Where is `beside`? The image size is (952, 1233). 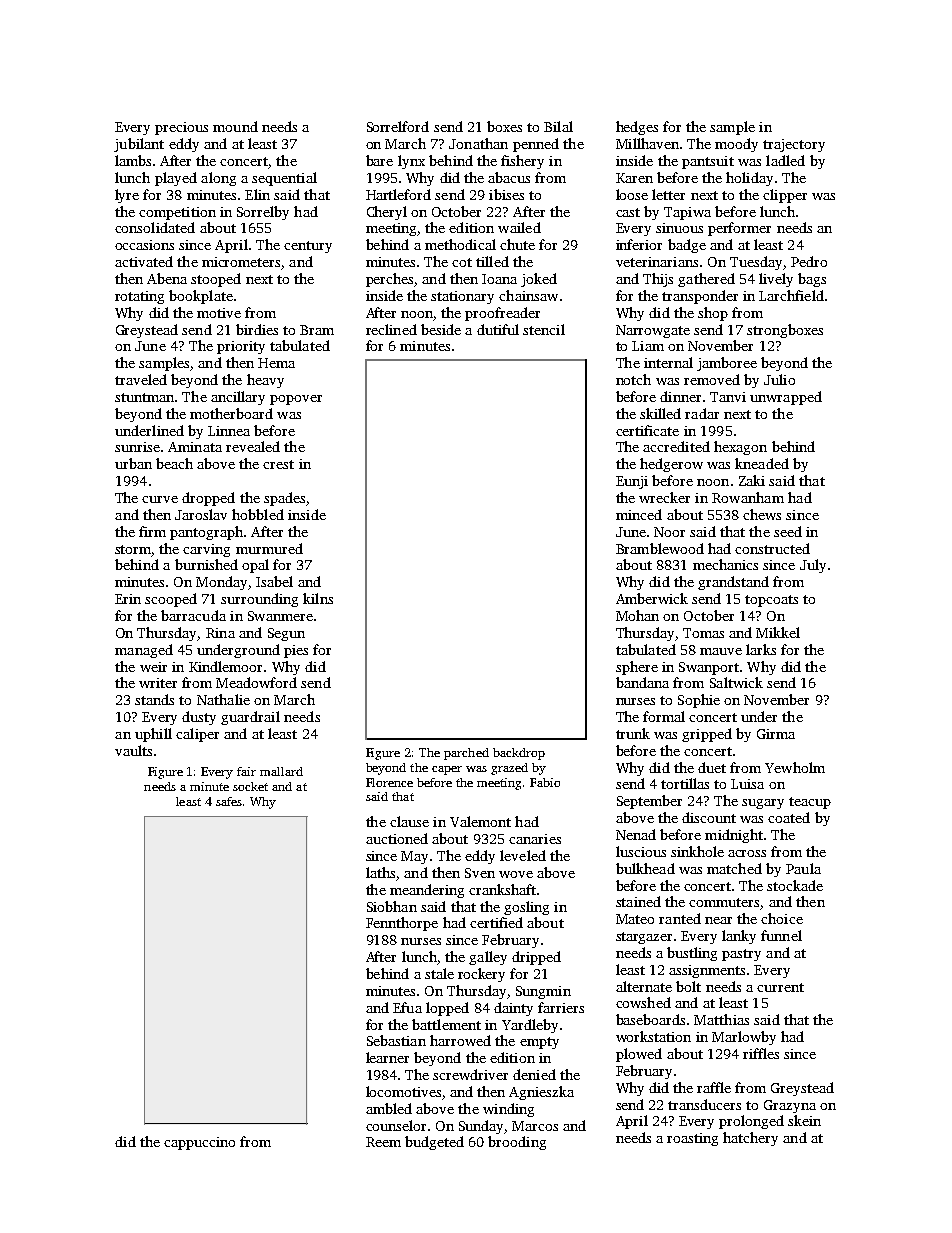
beside is located at coordinates (441, 329).
